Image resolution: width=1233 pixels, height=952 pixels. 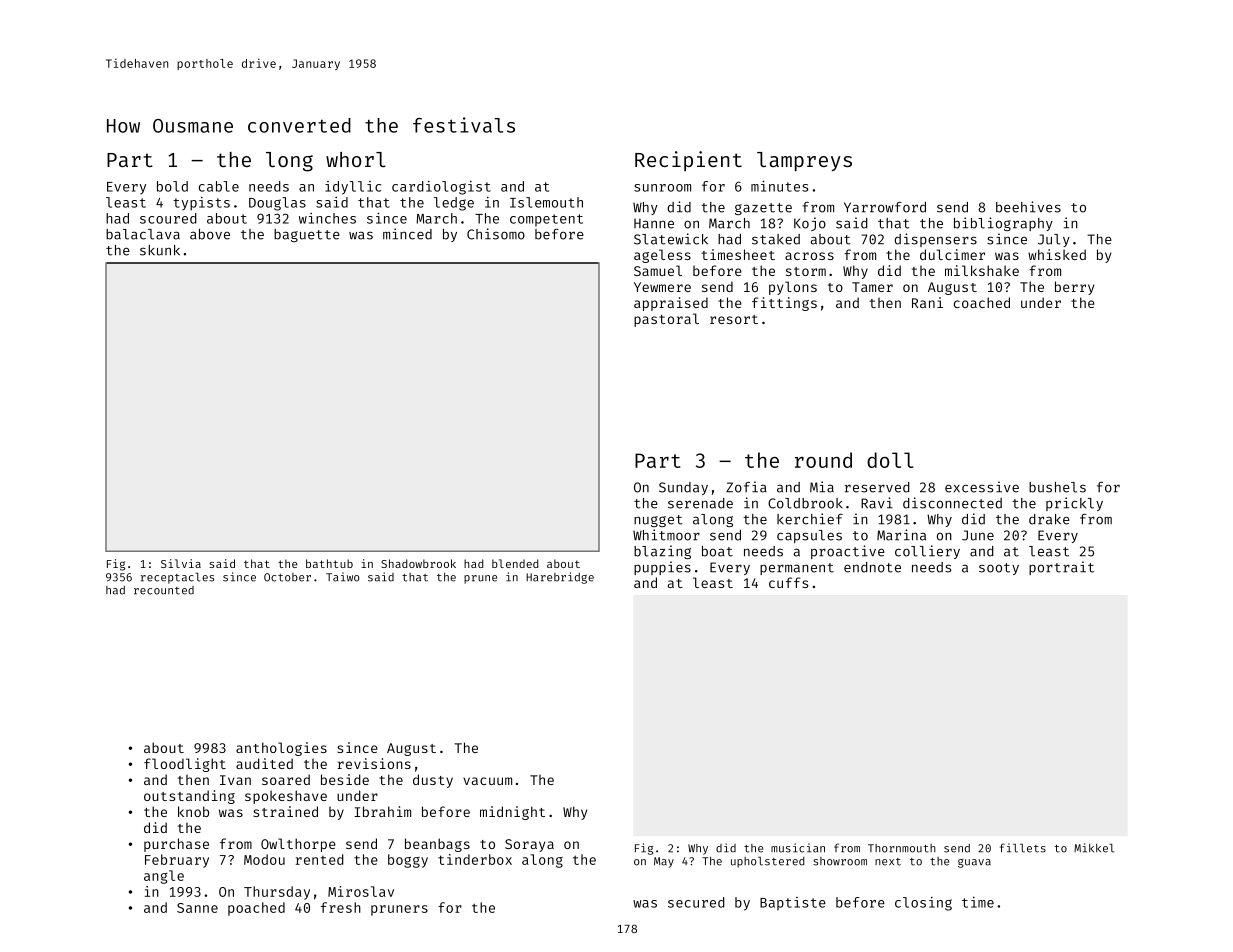 What do you see at coordinates (688, 161) in the screenshot?
I see `Recipient` at bounding box center [688, 161].
